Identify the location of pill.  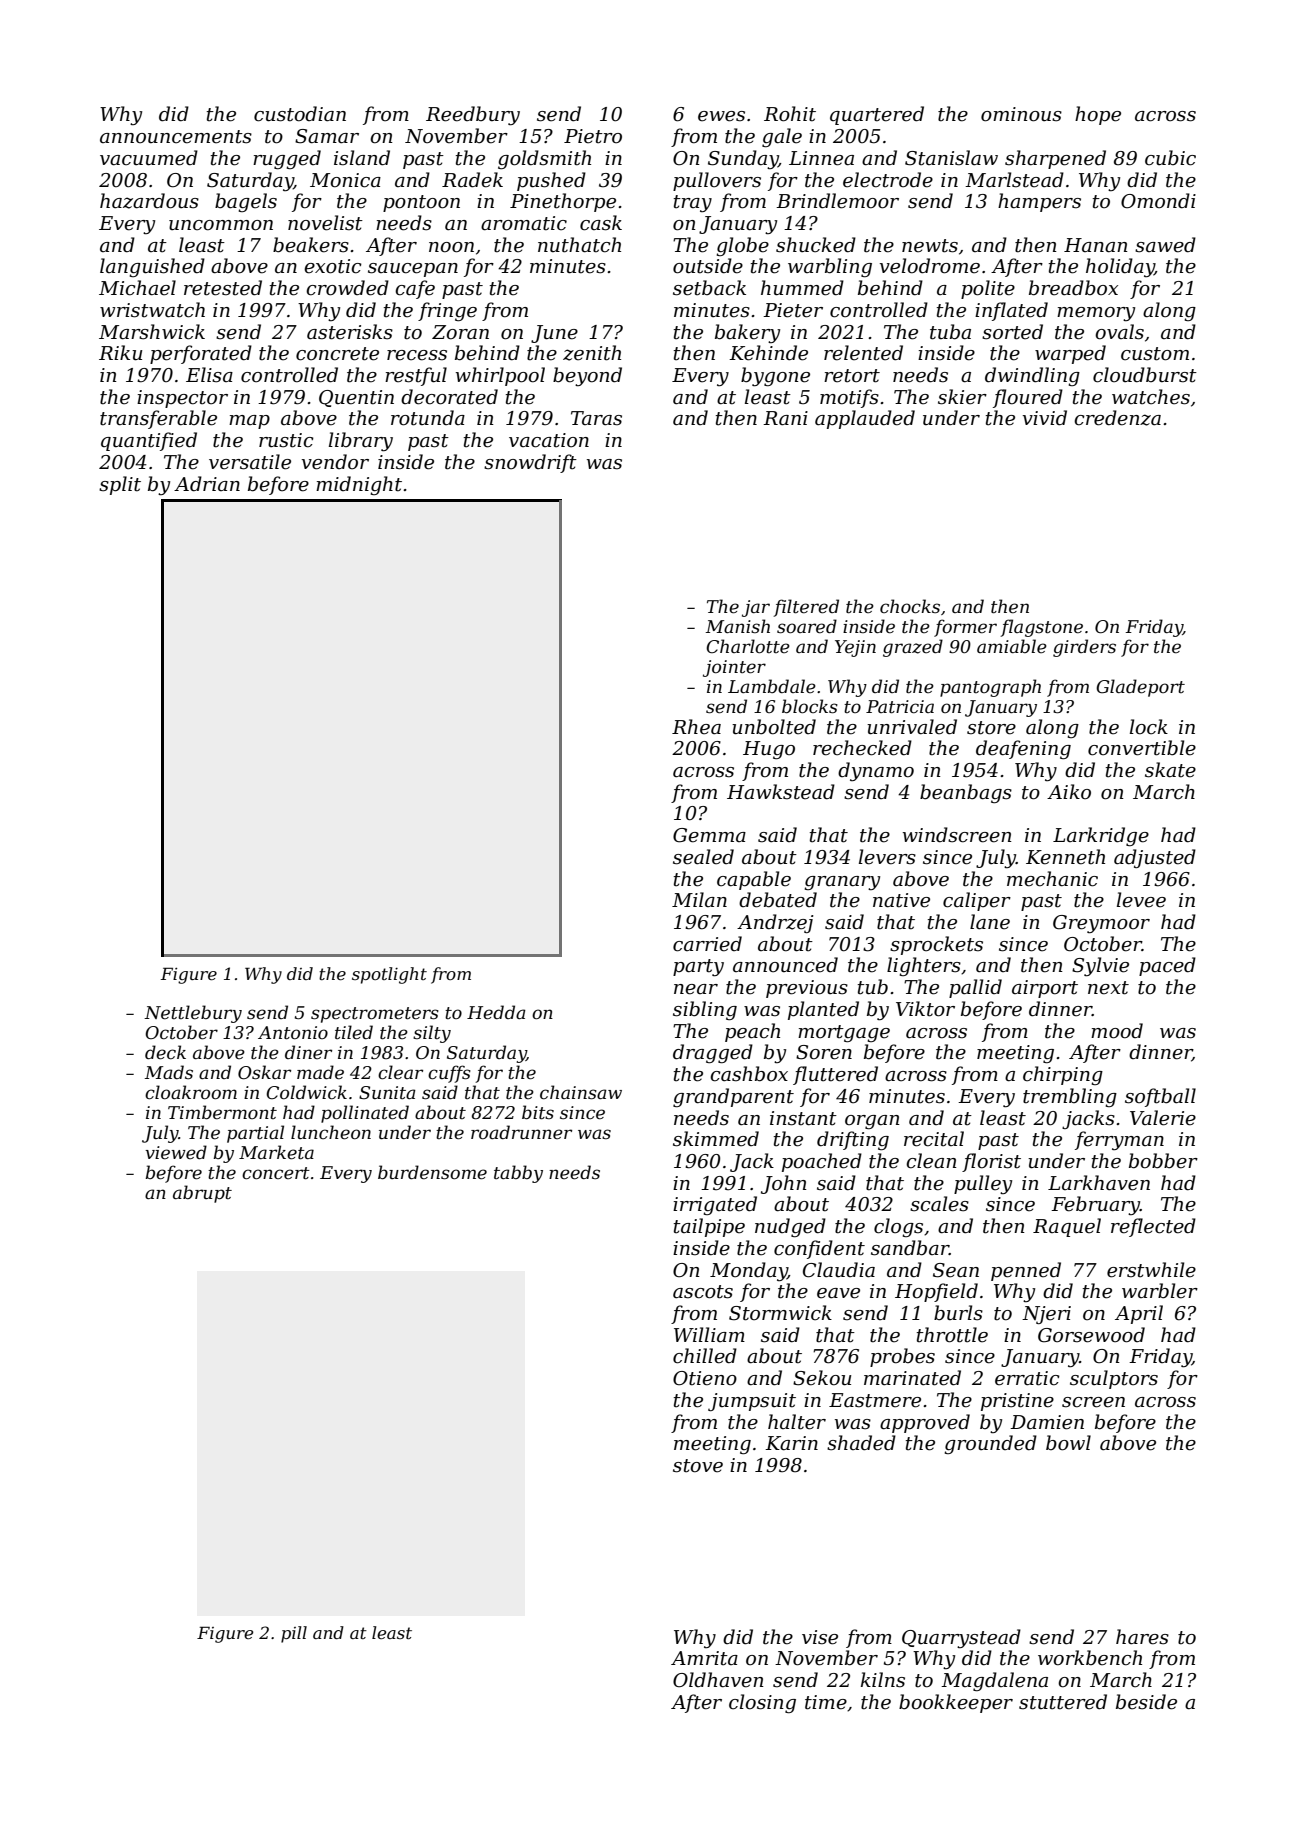
(294, 1634).
